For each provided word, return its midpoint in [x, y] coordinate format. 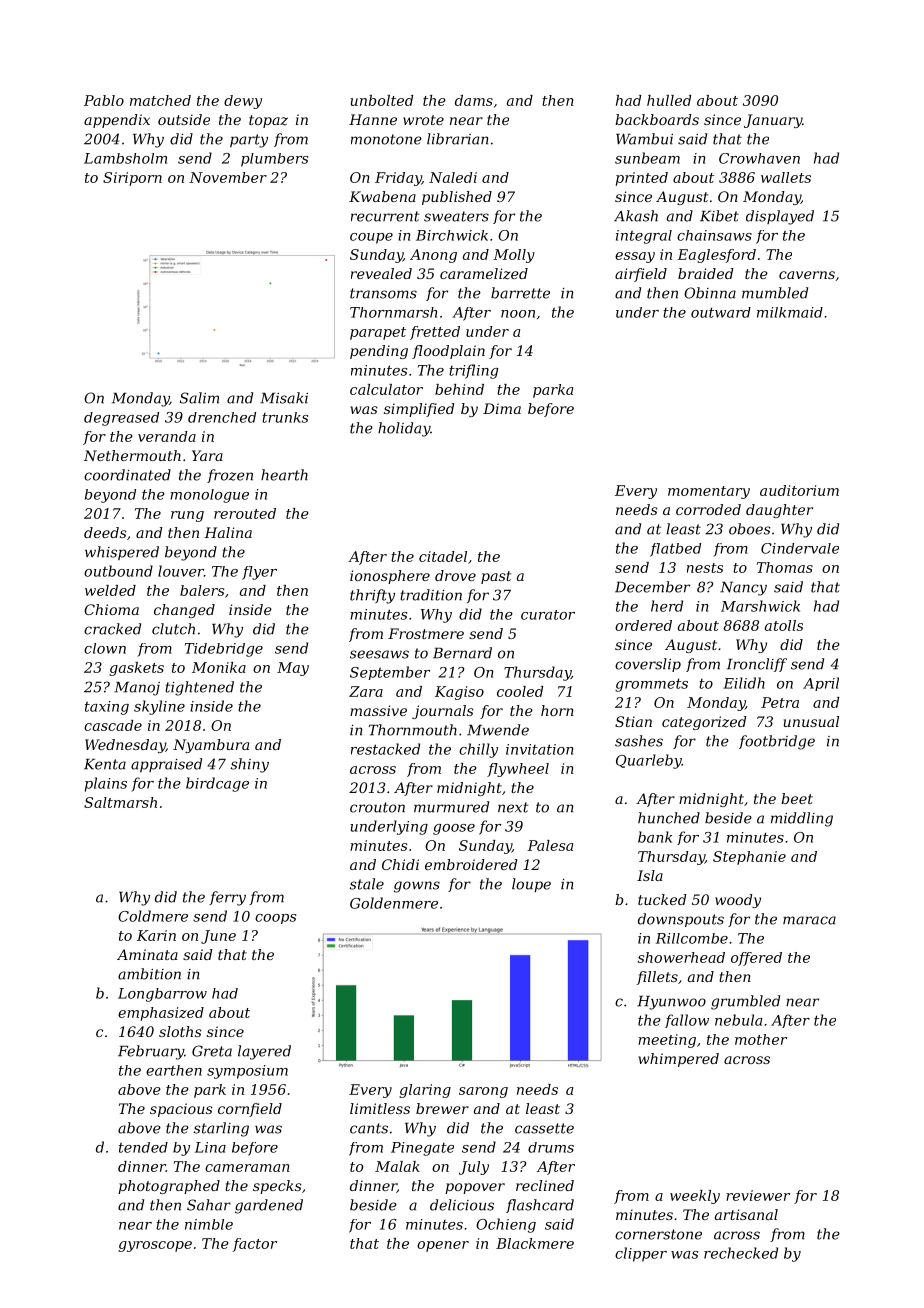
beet [797, 798]
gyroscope [155, 1246]
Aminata [147, 954]
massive [378, 710]
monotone [386, 139]
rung [187, 516]
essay [635, 257]
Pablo [104, 100]
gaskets [136, 669]
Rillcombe [692, 938]
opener [443, 1246]
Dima [502, 408]
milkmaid [790, 312]
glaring [425, 1091]
